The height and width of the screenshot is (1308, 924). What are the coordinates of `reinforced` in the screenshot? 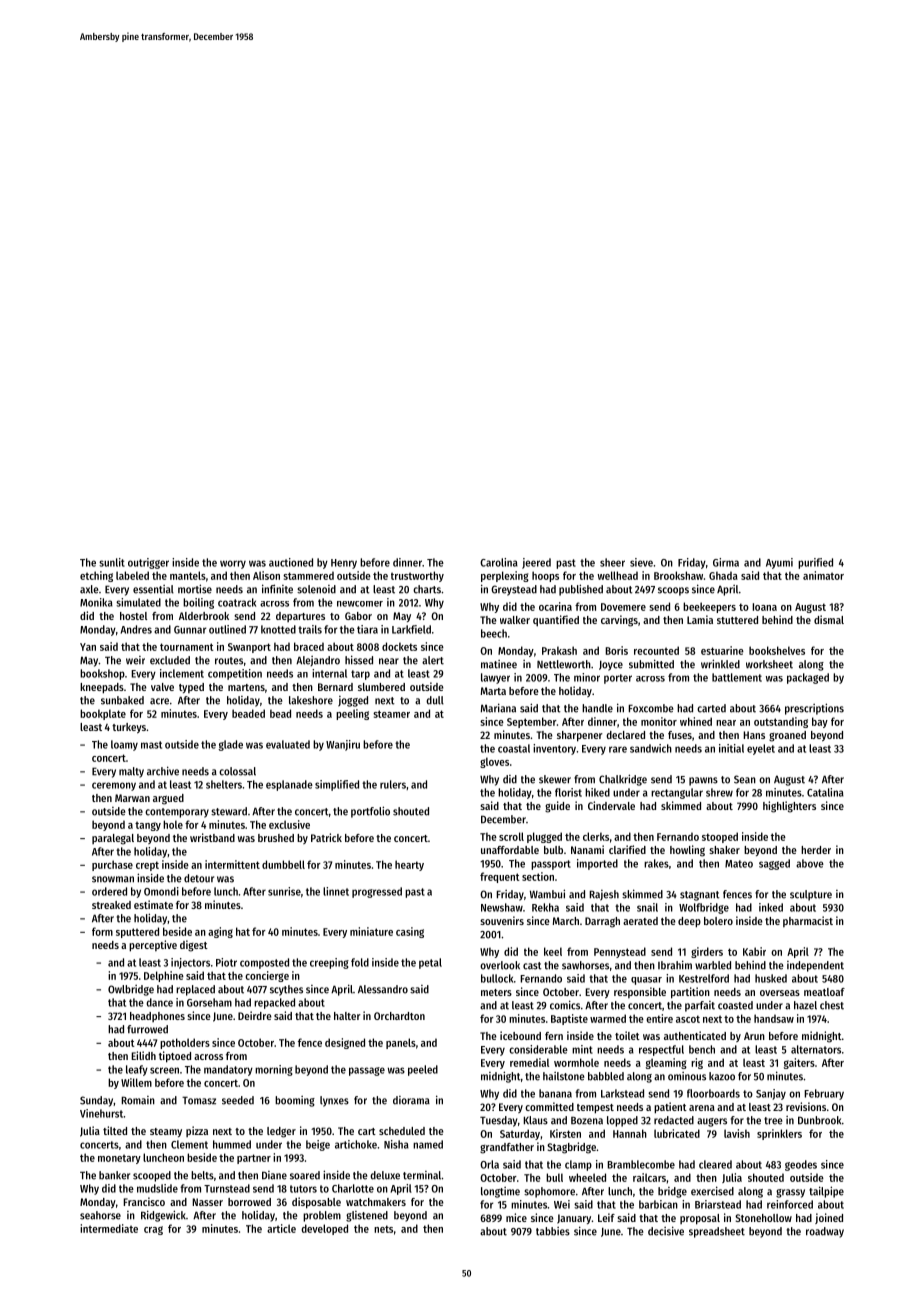 It's located at (790, 1204).
